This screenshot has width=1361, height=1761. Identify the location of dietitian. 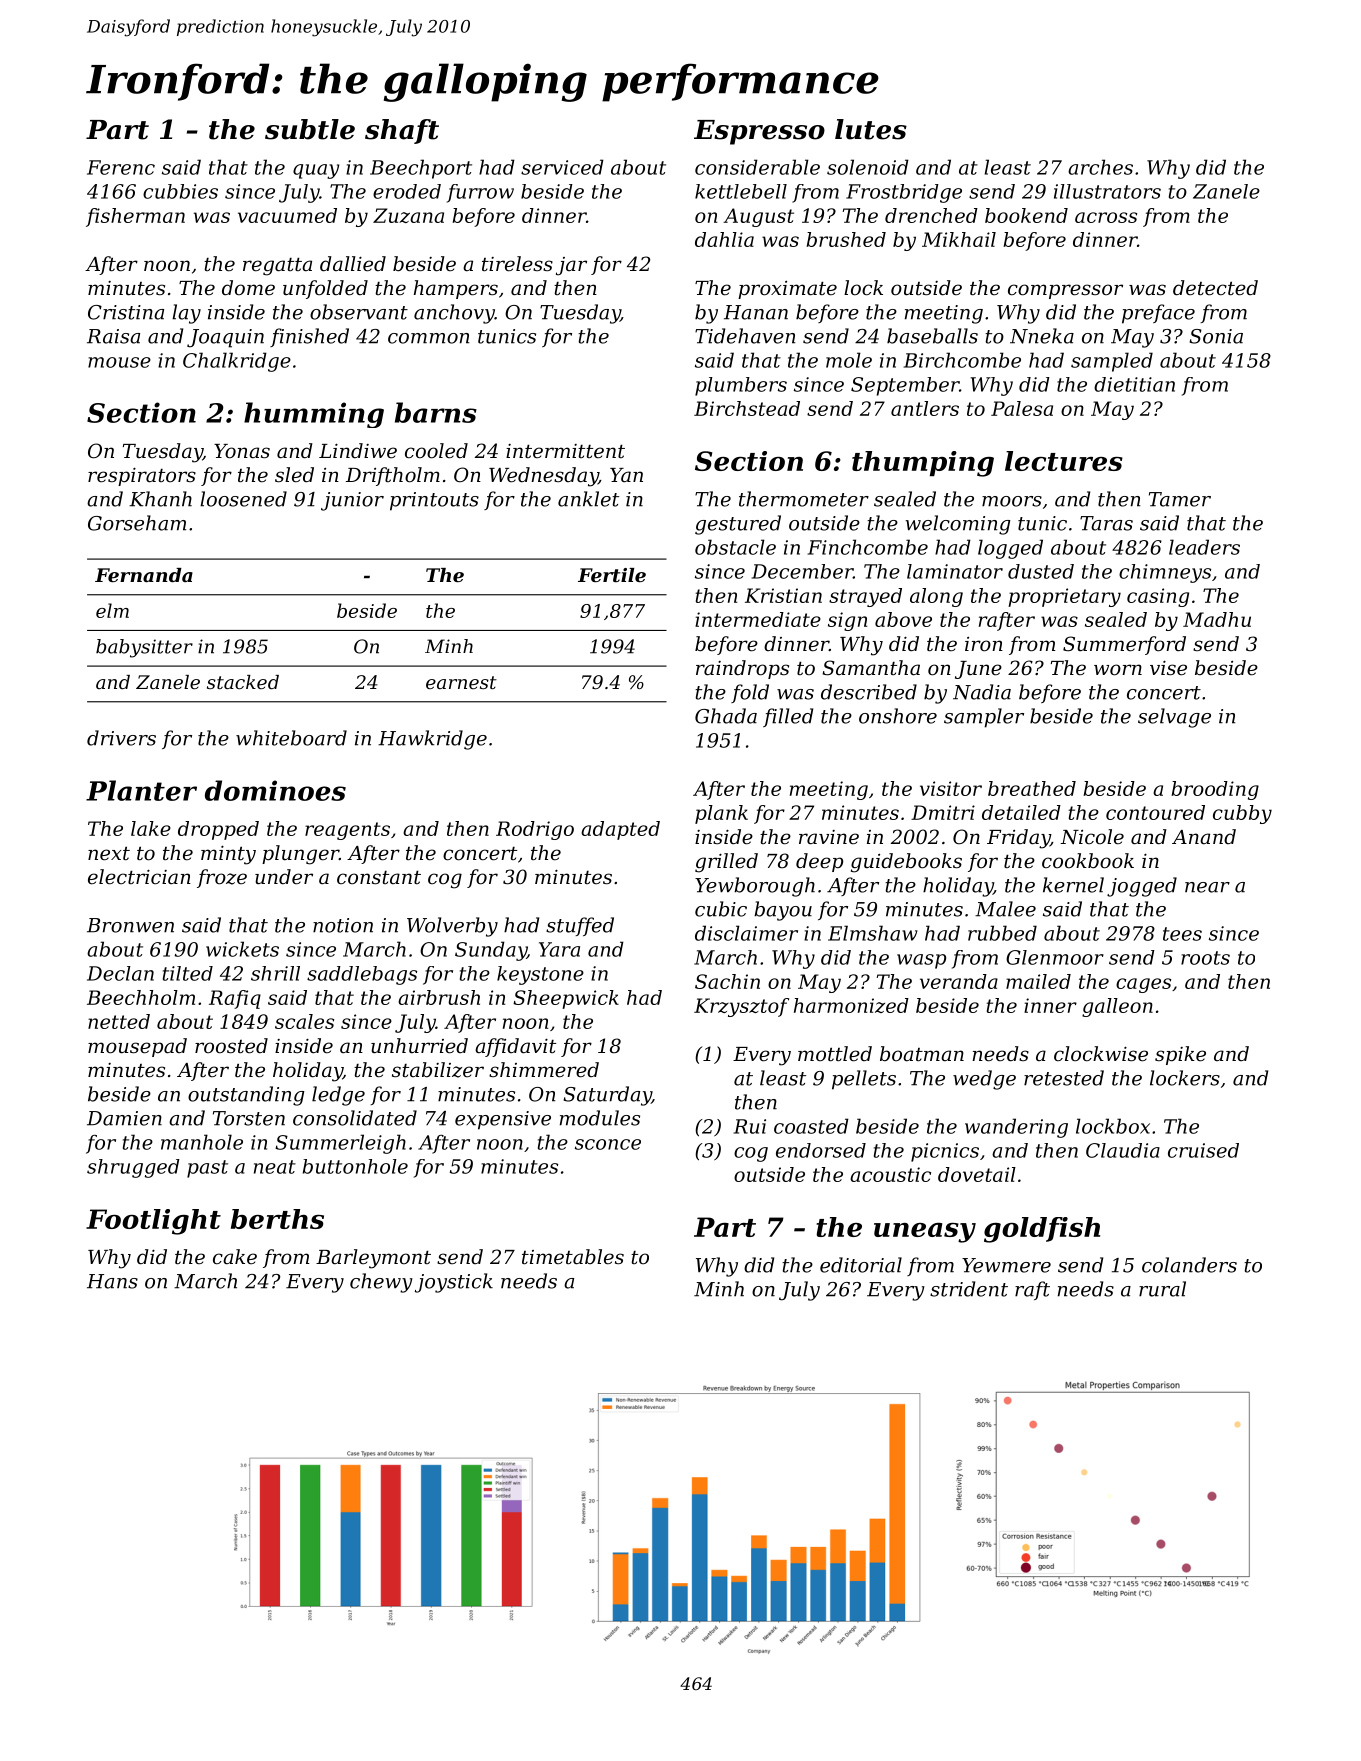
(1134, 384).
